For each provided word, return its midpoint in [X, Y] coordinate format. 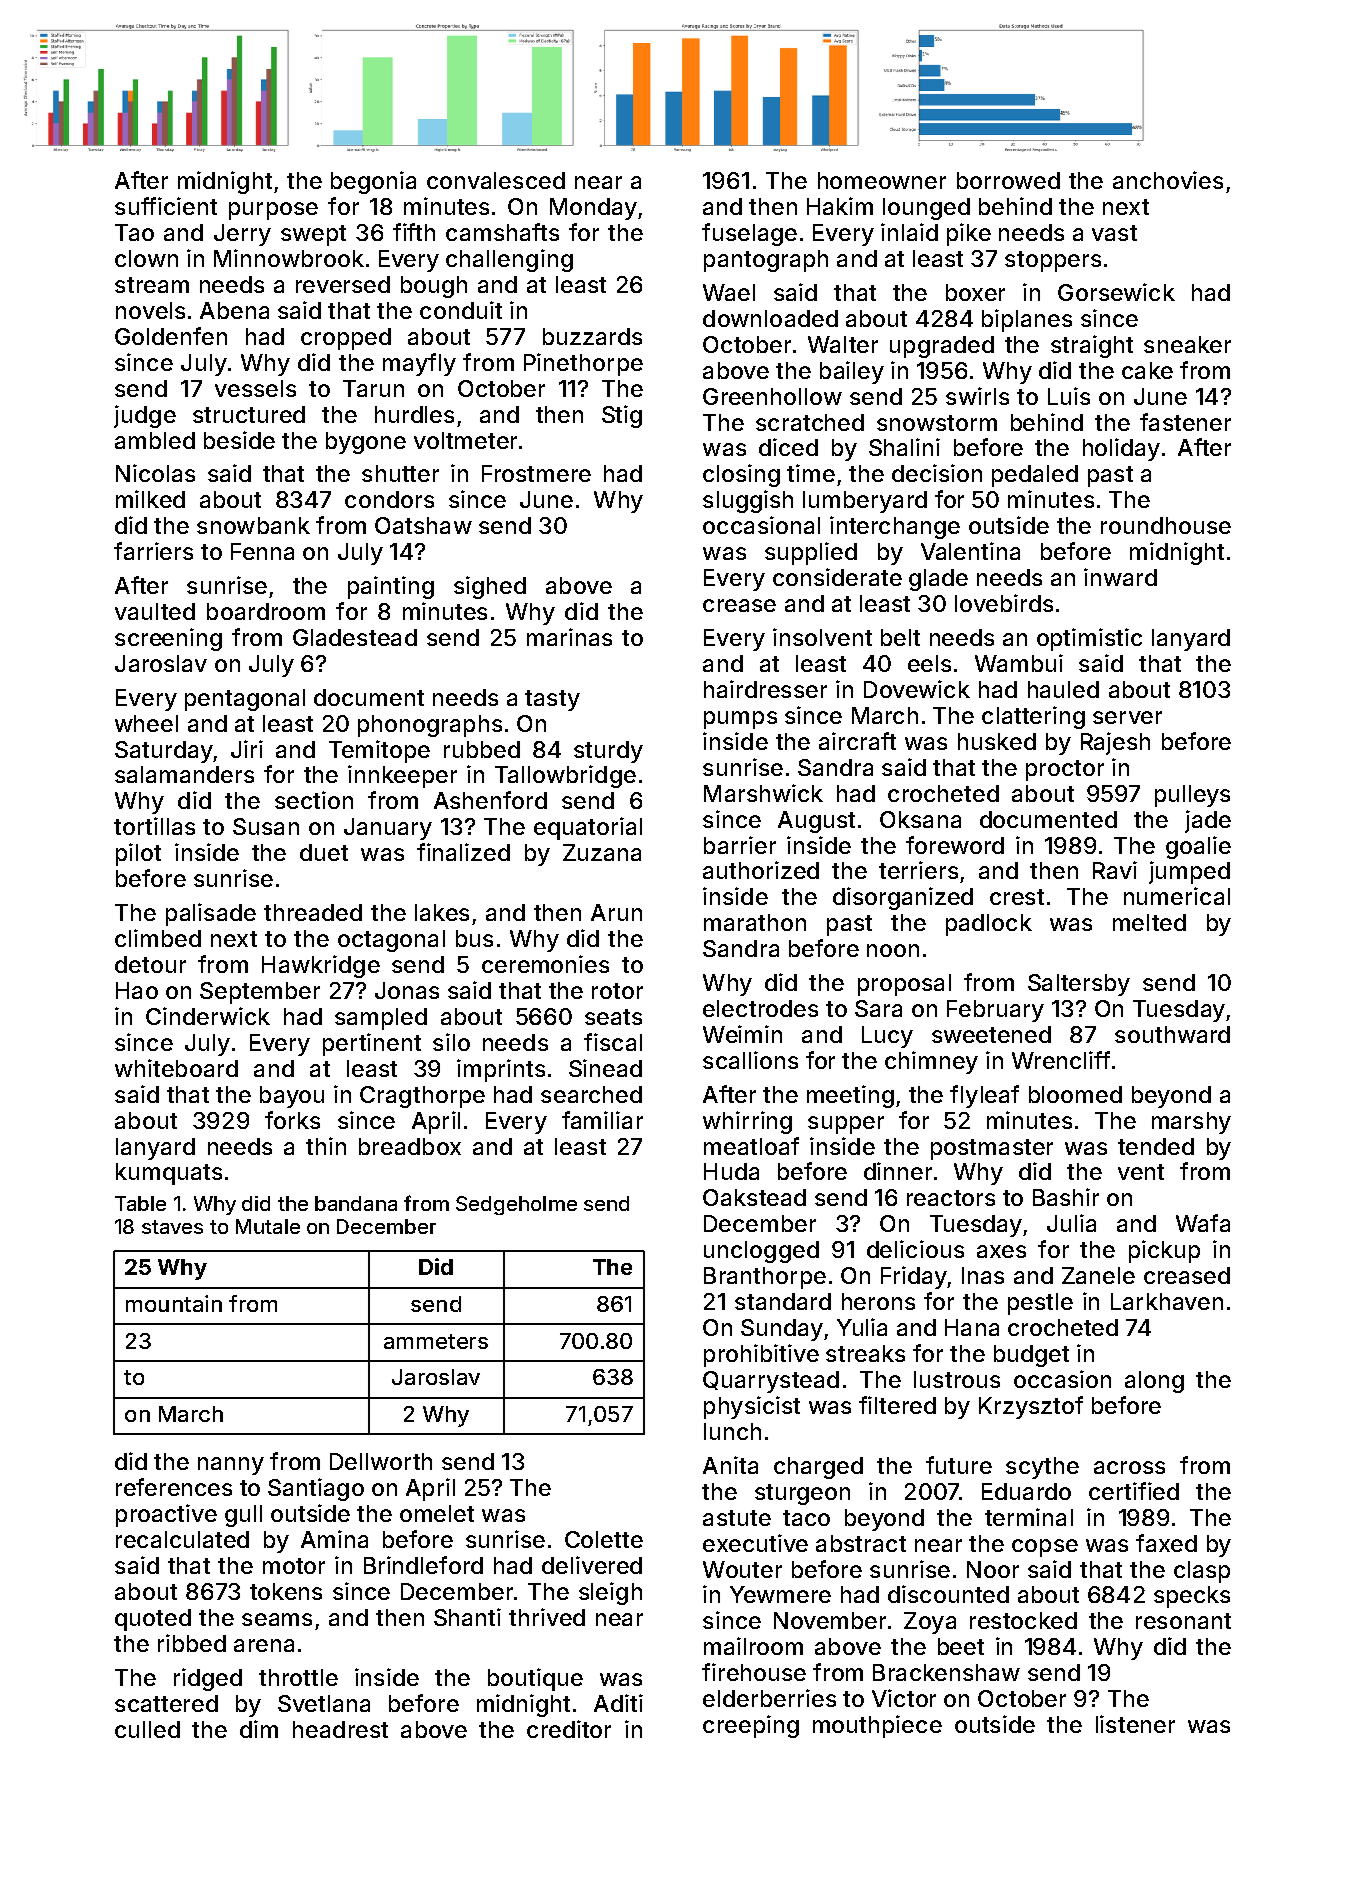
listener [1135, 1724]
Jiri [247, 749]
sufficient [166, 206]
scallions [750, 1060]
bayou [292, 1097]
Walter [843, 344]
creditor [569, 1729]
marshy [1191, 1123]
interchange [895, 527]
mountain [174, 1303]
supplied [811, 553]
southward [1172, 1034]
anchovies [1168, 180]
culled [147, 1729]
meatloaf [751, 1146]
